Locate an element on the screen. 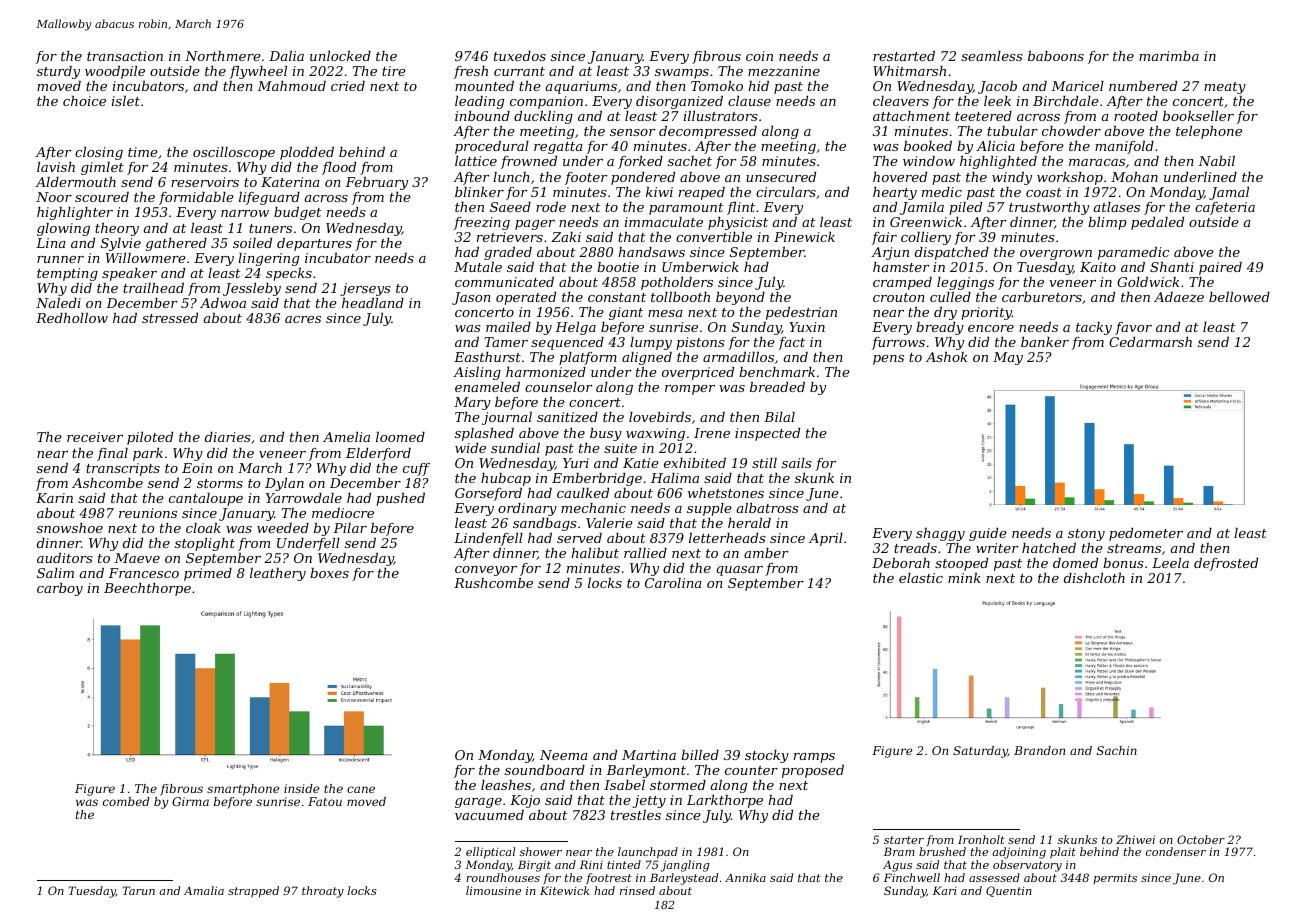 The image size is (1308, 924). sanitized is located at coordinates (567, 417).
